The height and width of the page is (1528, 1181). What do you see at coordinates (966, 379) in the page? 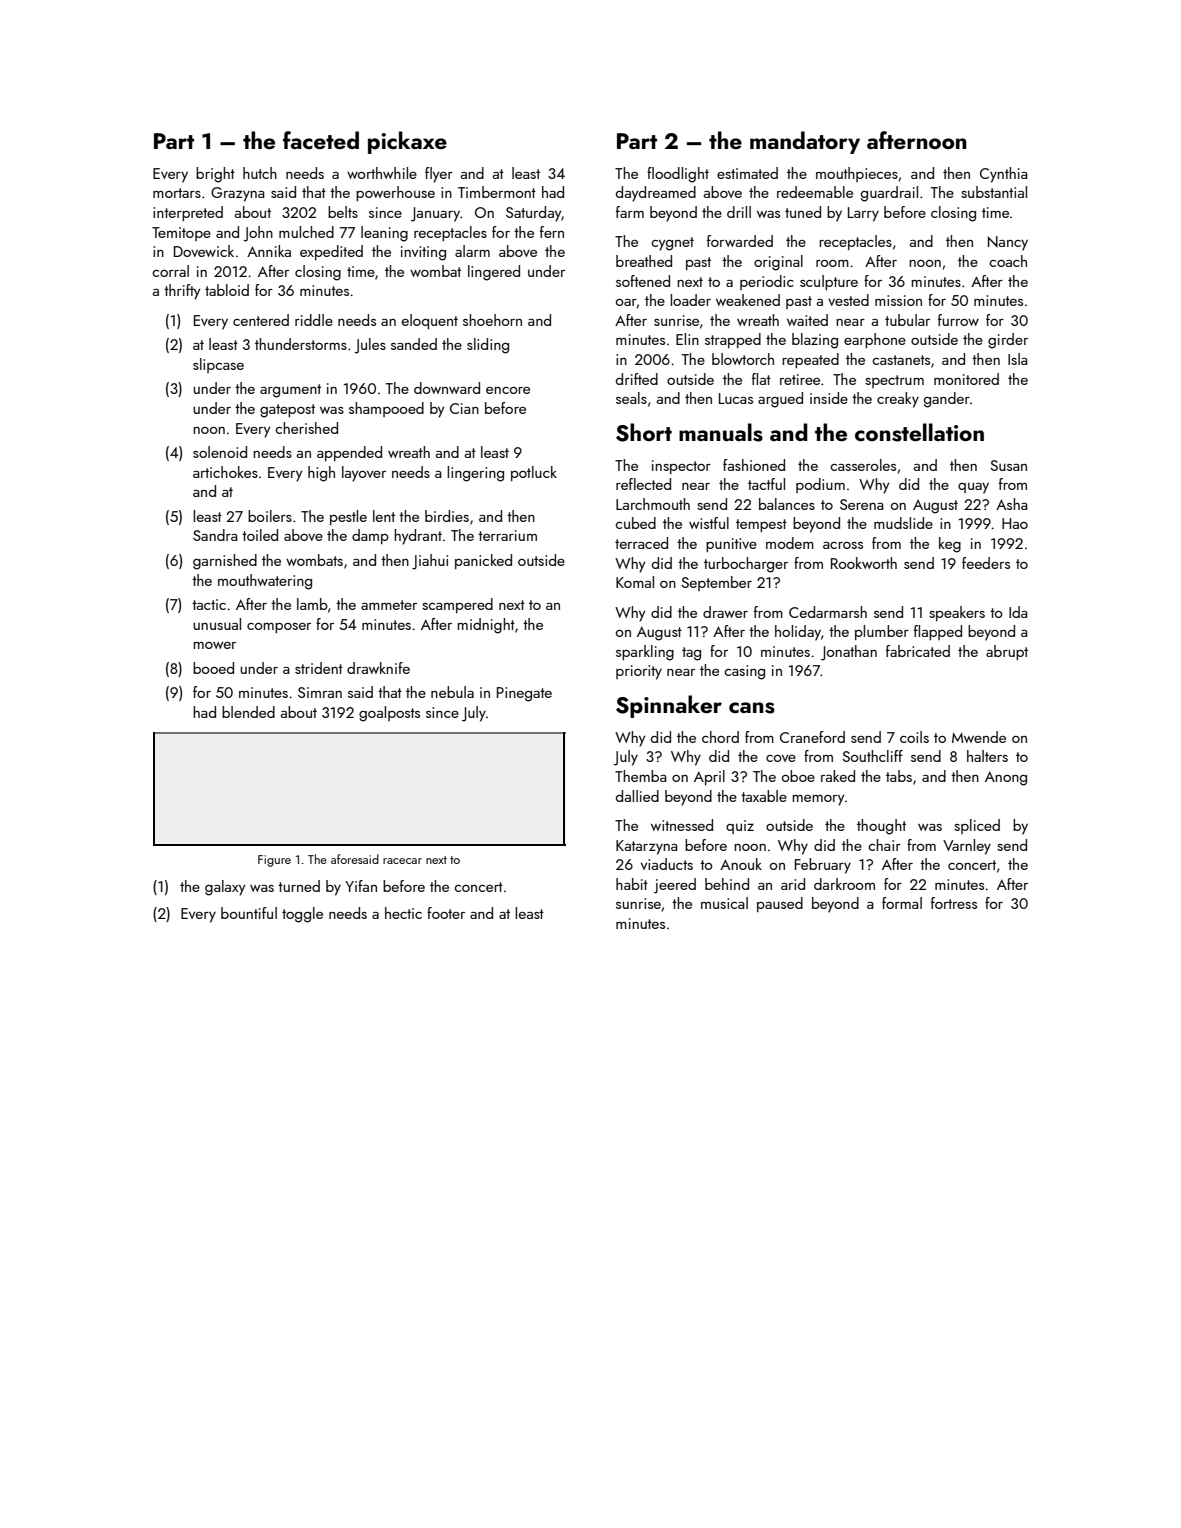
I see `monitored` at bounding box center [966, 379].
